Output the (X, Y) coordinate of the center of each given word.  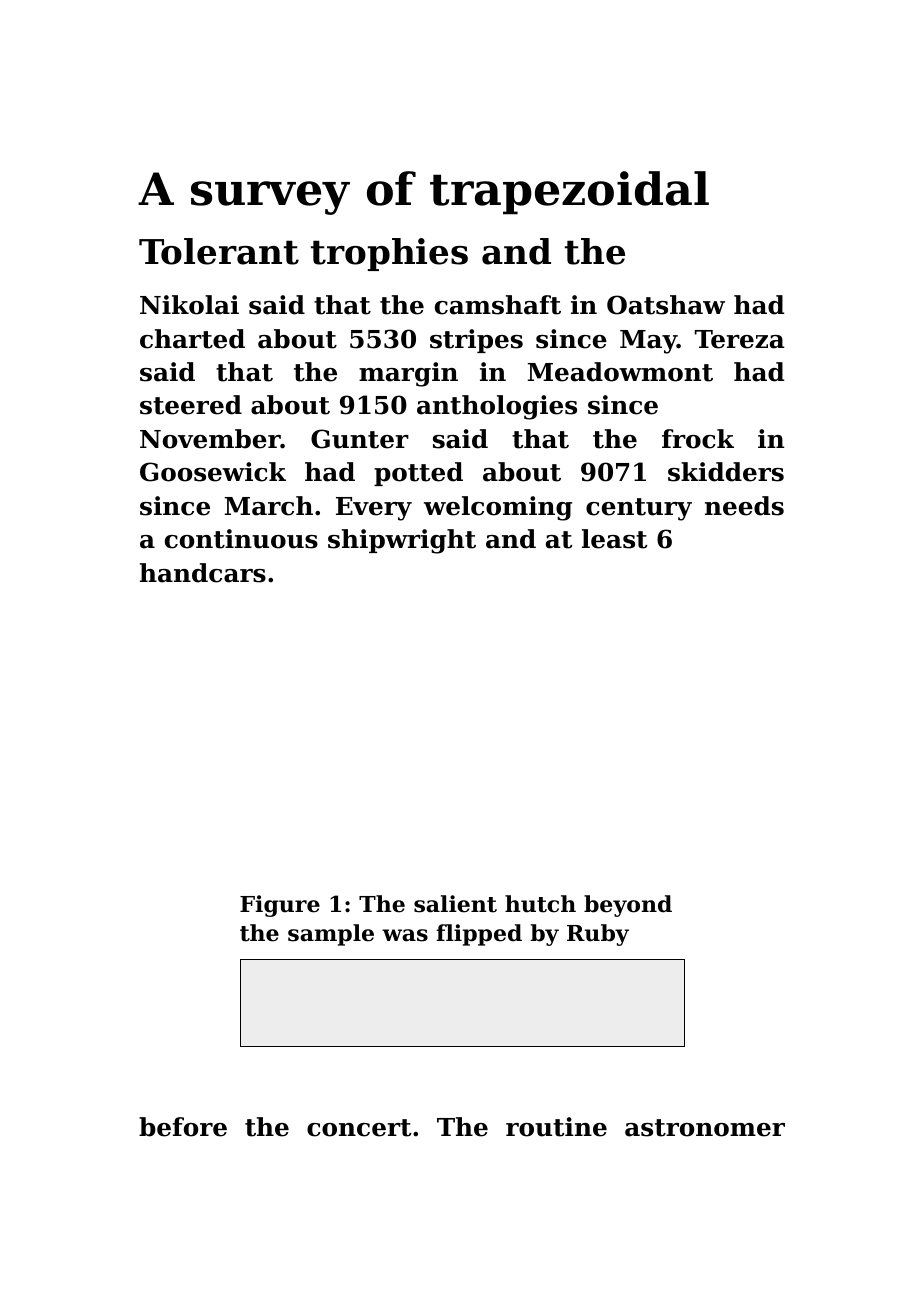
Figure (280, 906)
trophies (389, 254)
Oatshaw (666, 305)
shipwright (402, 541)
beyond (628, 906)
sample (331, 935)
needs (744, 506)
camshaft (498, 305)
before (183, 1127)
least (614, 539)
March (269, 506)
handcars (203, 573)
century (639, 509)
